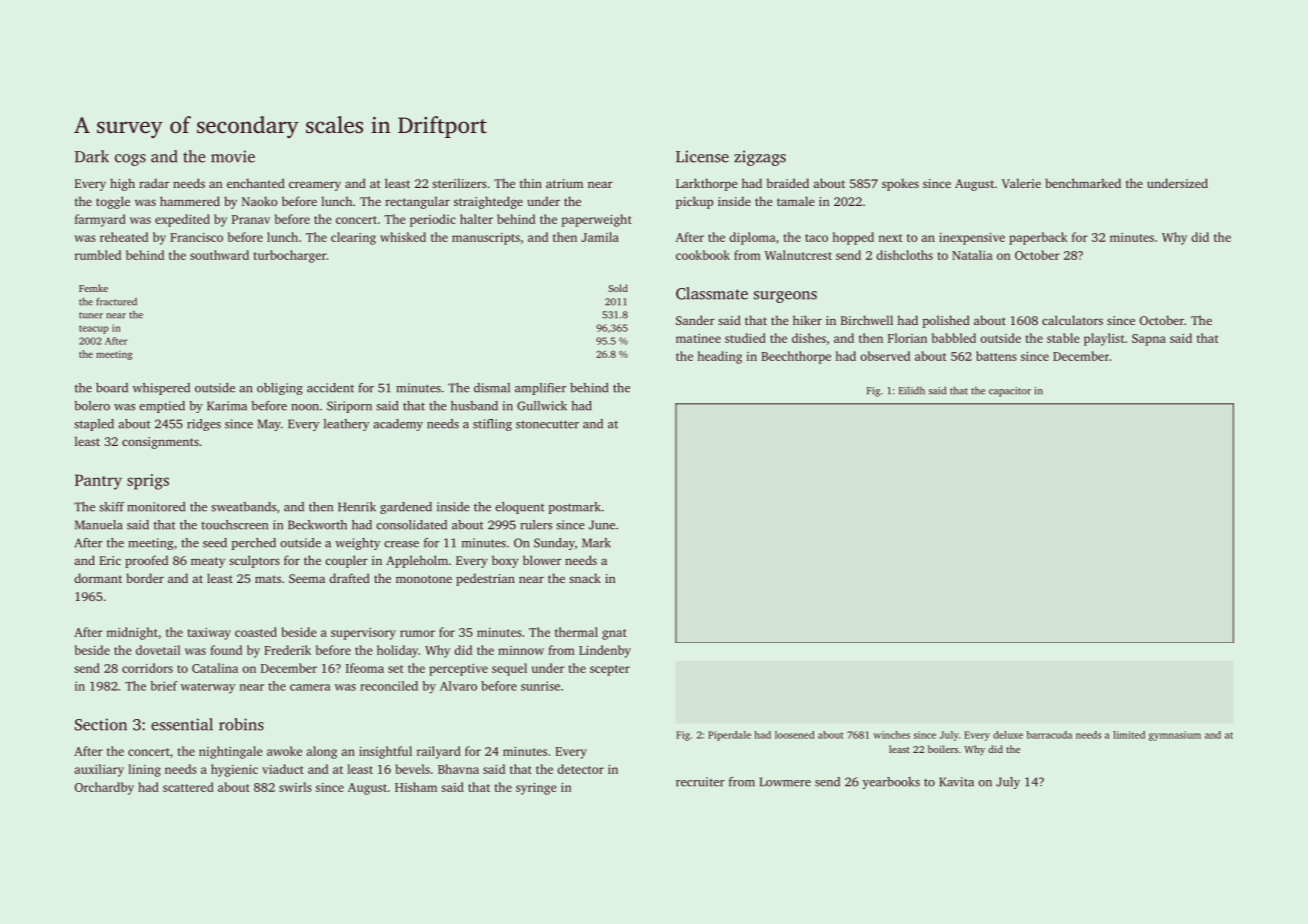  What do you see at coordinates (585, 578) in the screenshot?
I see `snack` at bounding box center [585, 578].
